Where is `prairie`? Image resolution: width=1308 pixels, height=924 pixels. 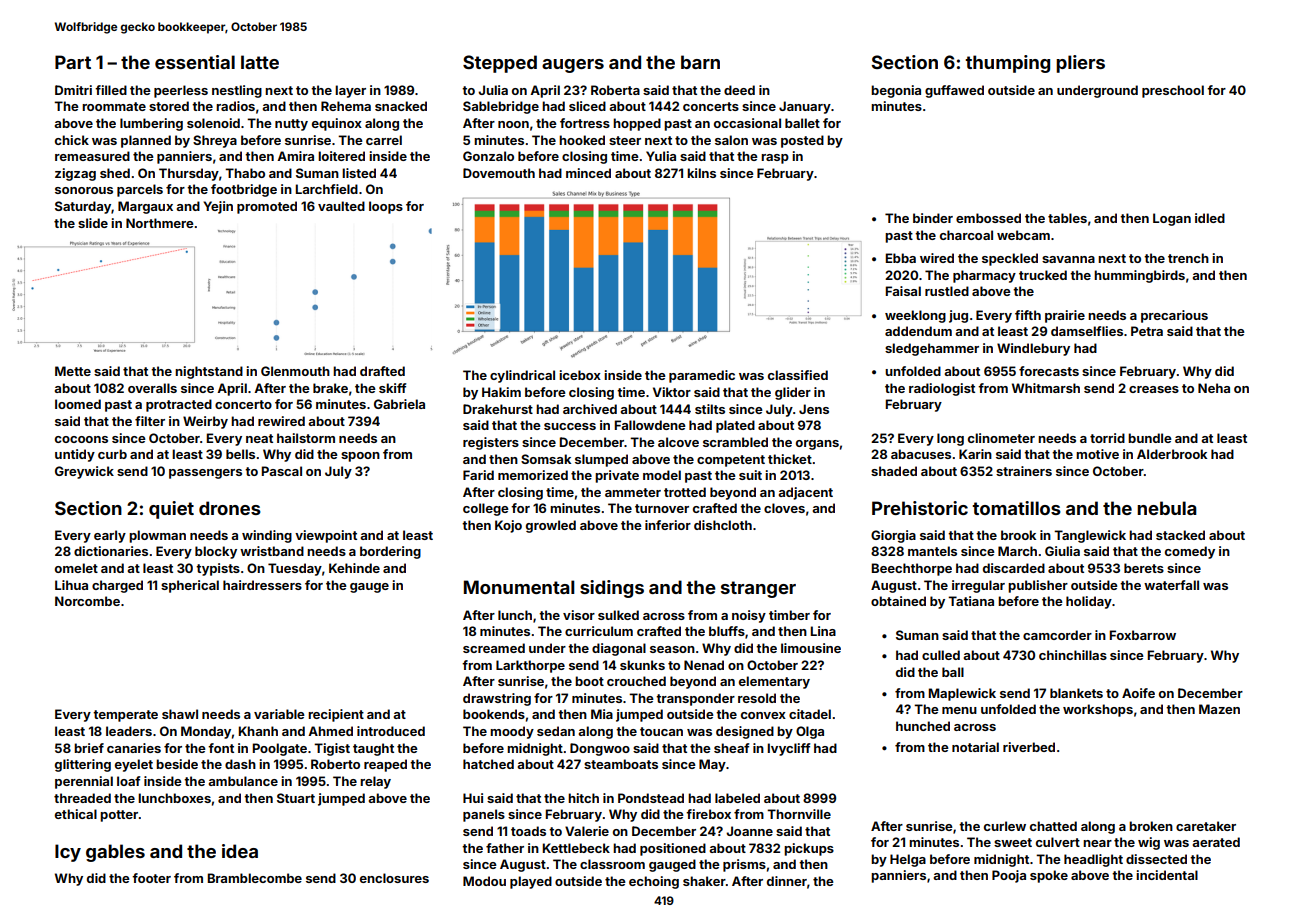
prairie is located at coordinates (1065, 316).
